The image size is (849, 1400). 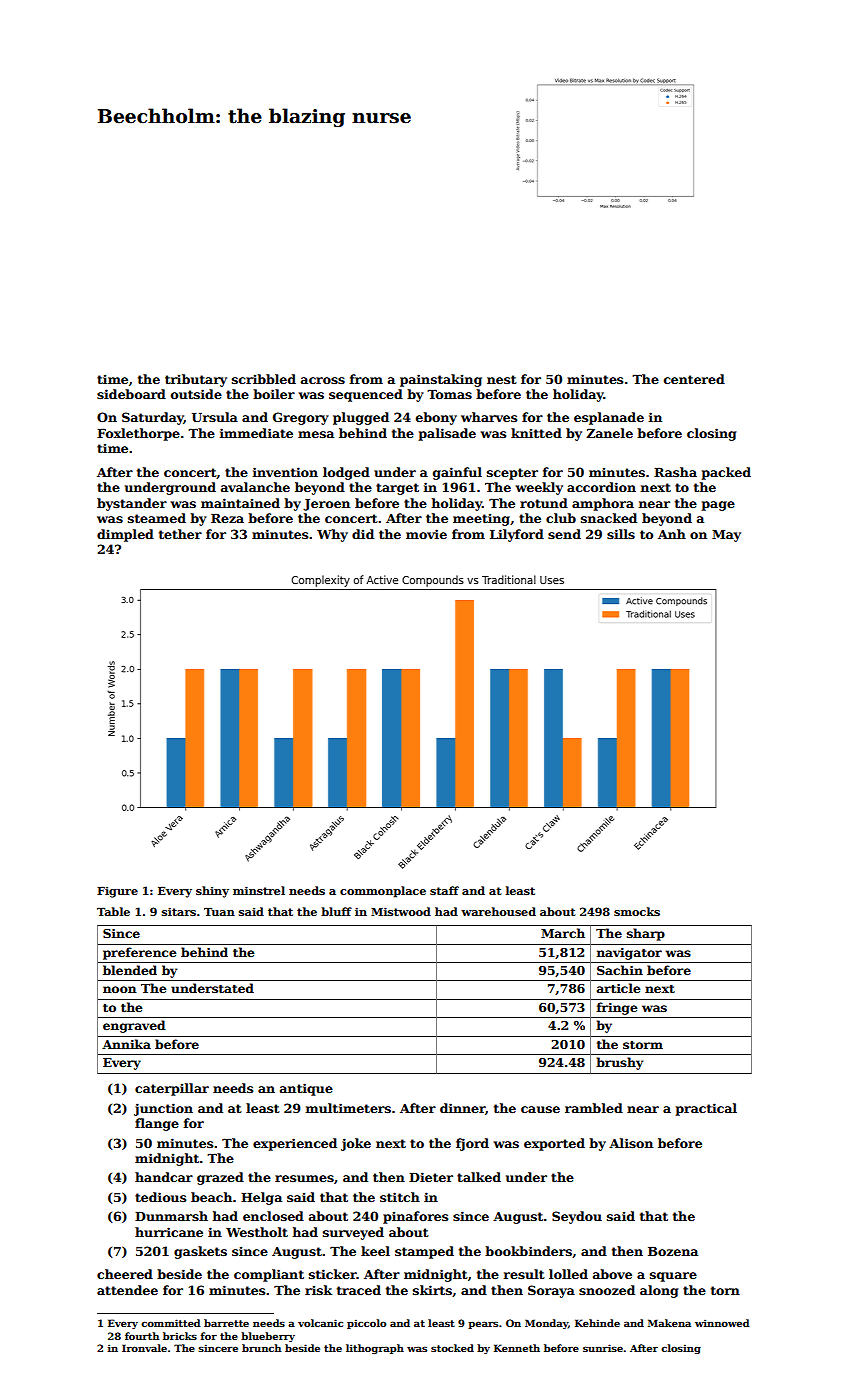 I want to click on scribbled, so click(x=264, y=379).
